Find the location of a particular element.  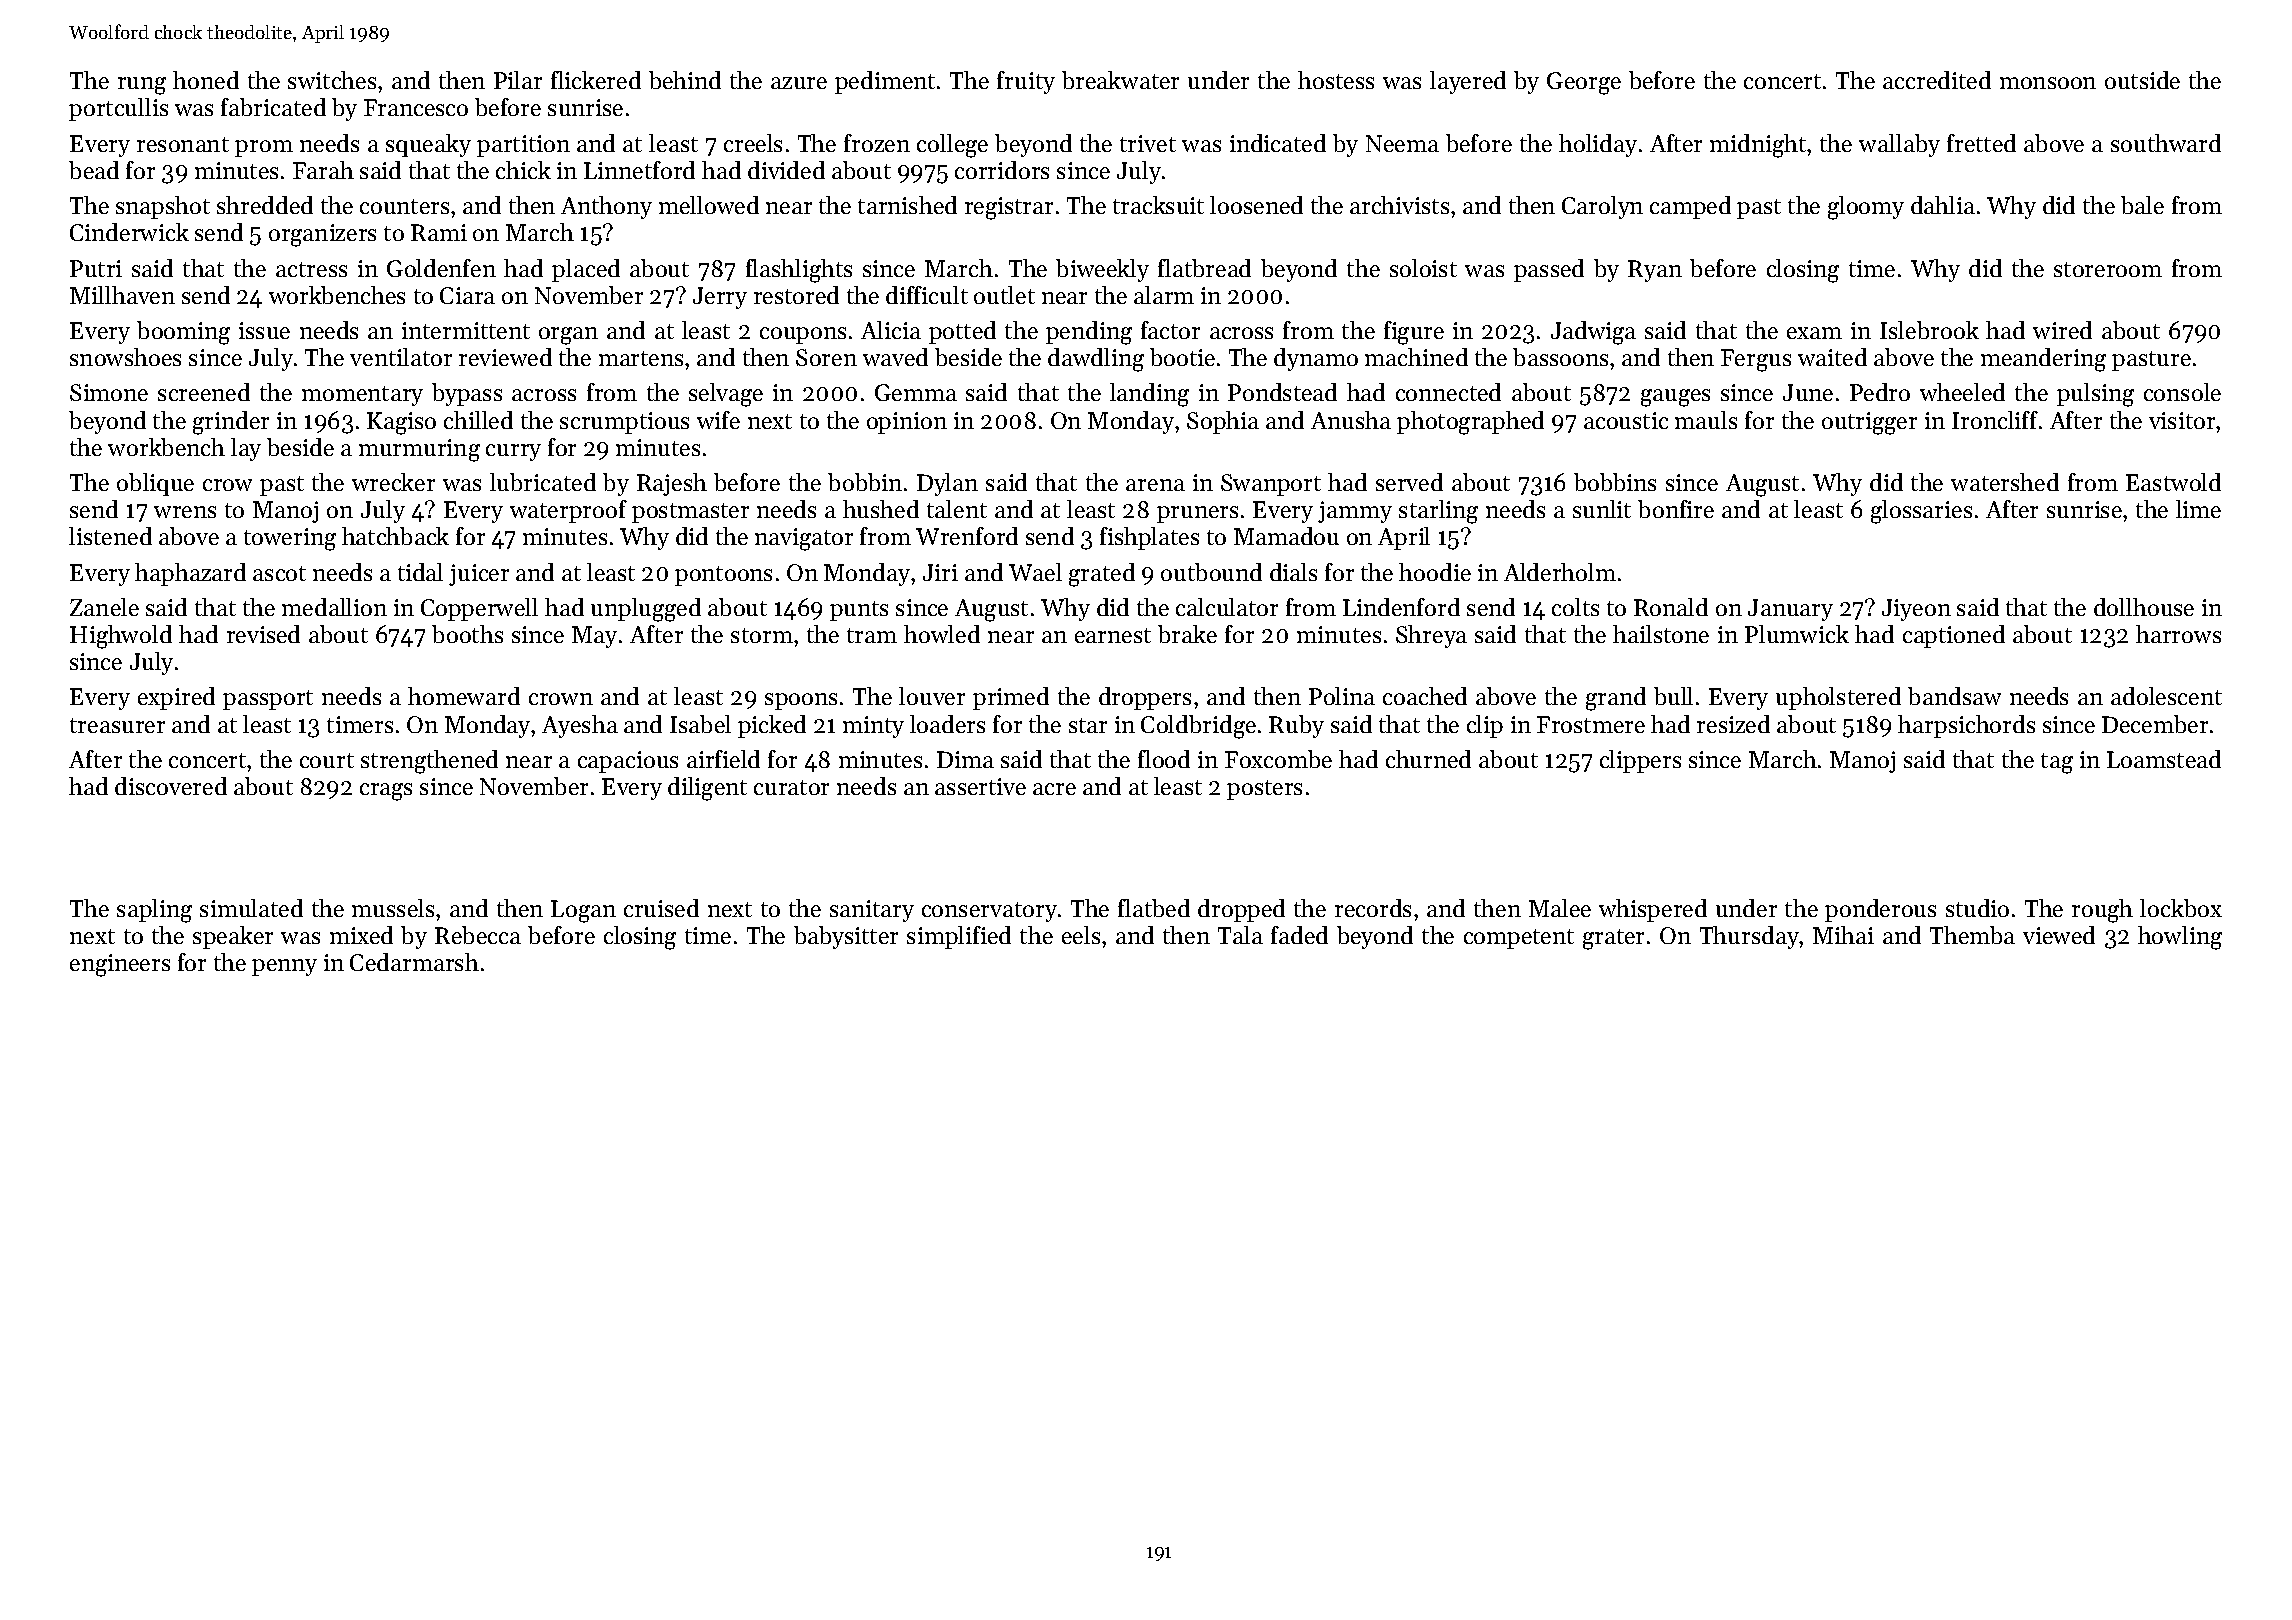

Pilar is located at coordinates (518, 80).
